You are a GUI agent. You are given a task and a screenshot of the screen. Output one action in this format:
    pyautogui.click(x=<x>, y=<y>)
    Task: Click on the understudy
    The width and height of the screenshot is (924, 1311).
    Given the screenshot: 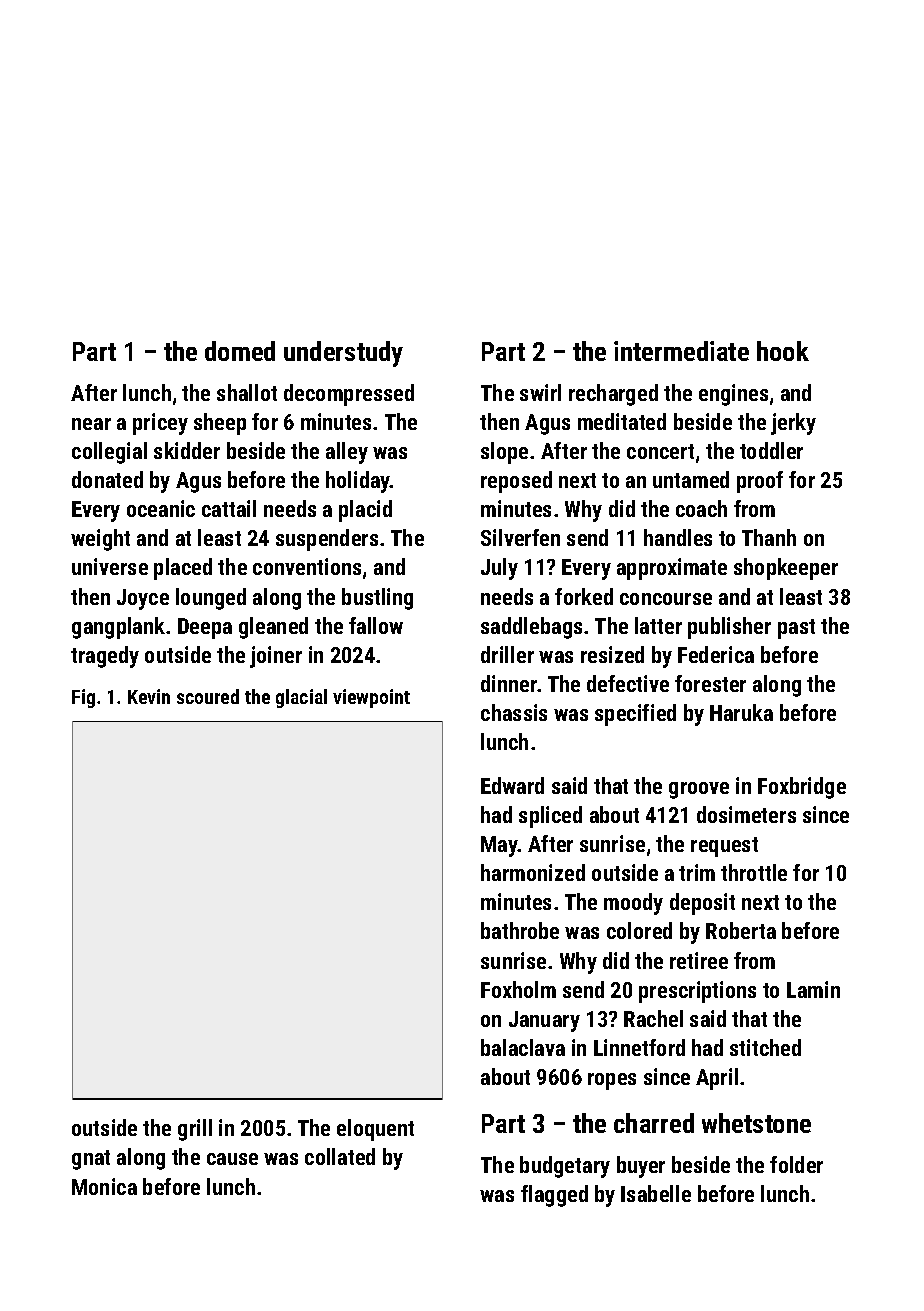 What is the action you would take?
    pyautogui.click(x=343, y=354)
